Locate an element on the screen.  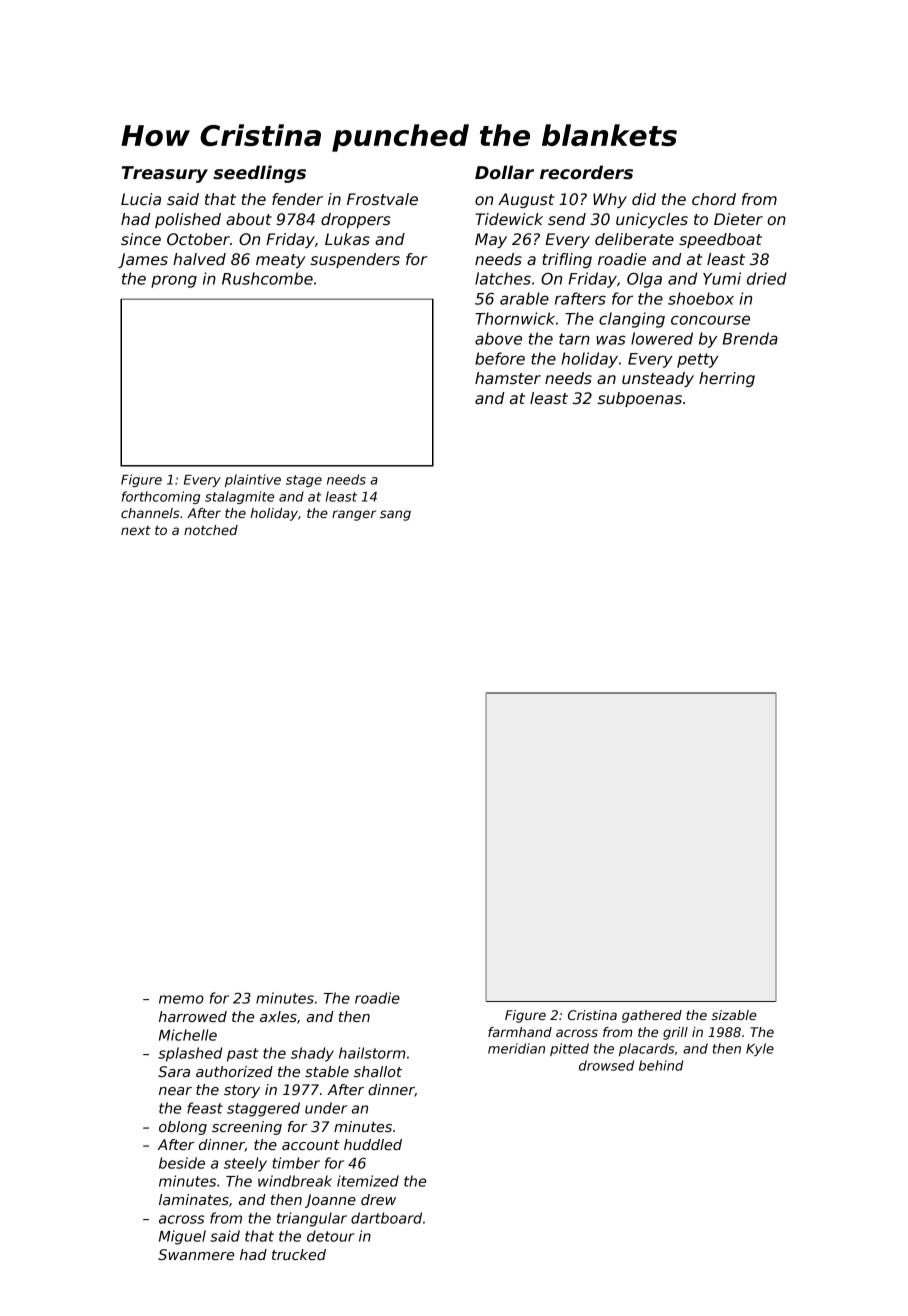
Treasury is located at coordinates (165, 174).
